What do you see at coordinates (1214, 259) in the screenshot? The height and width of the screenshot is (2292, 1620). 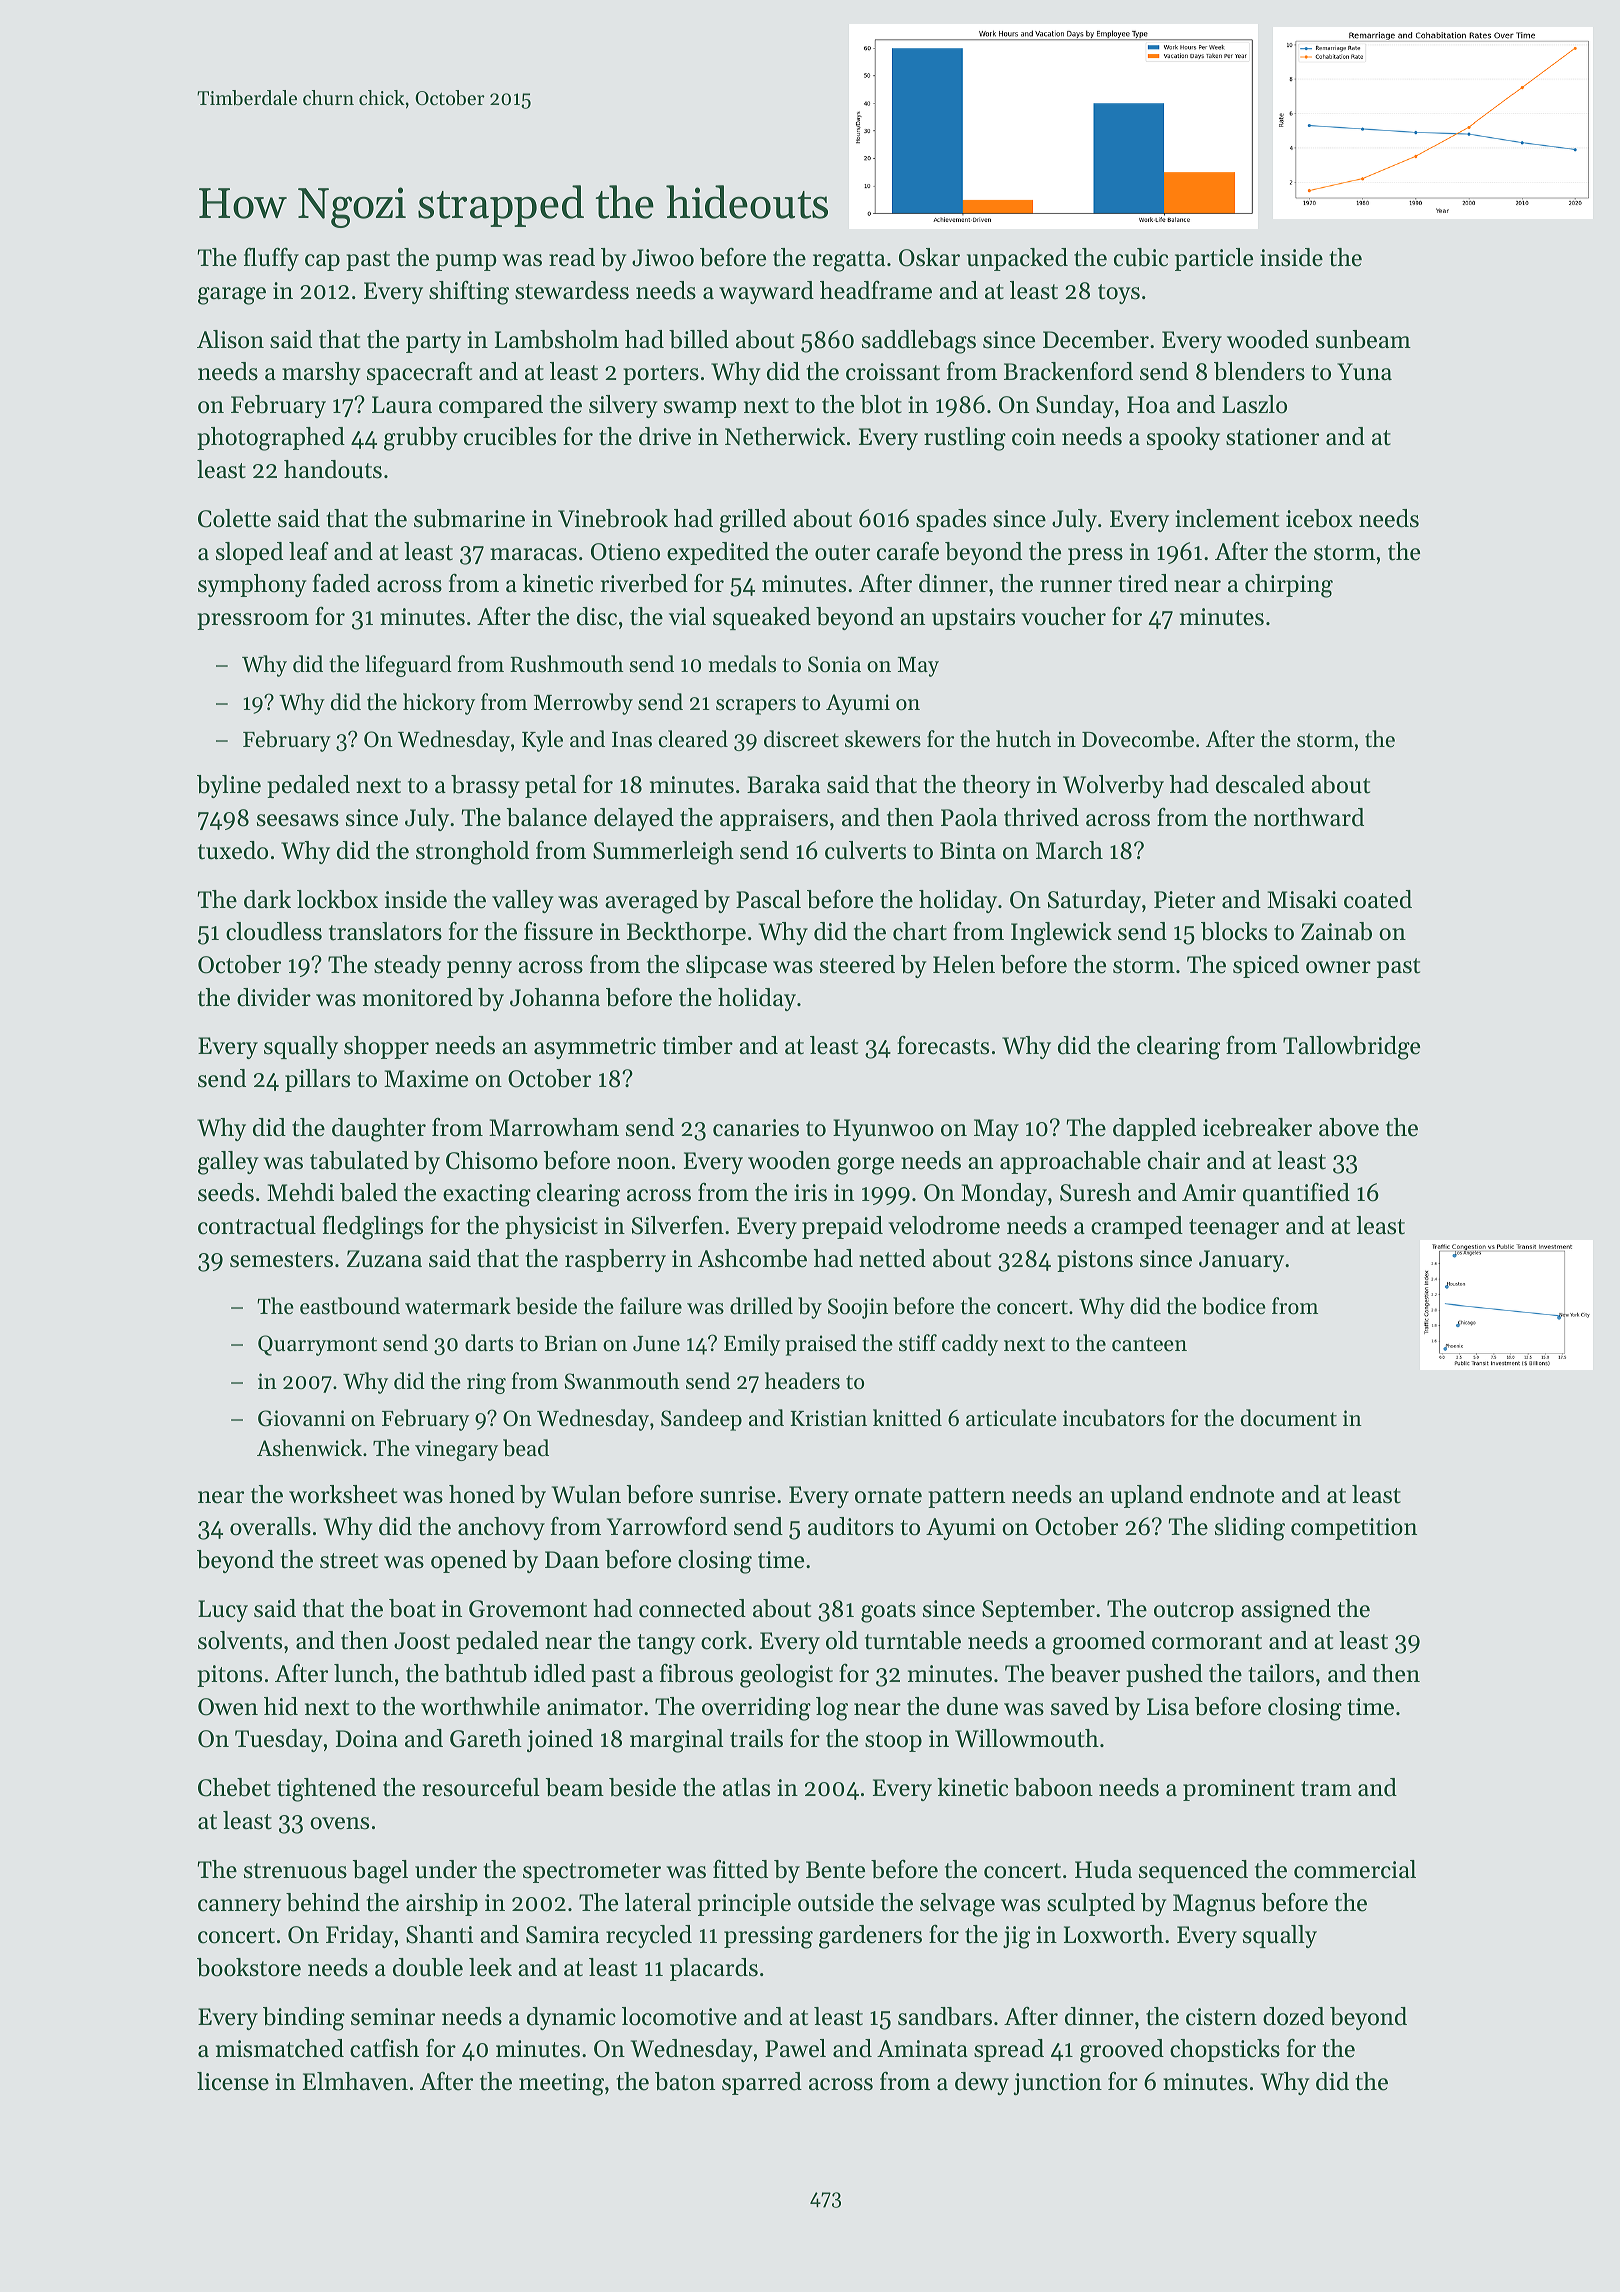 I see `particle` at bounding box center [1214, 259].
